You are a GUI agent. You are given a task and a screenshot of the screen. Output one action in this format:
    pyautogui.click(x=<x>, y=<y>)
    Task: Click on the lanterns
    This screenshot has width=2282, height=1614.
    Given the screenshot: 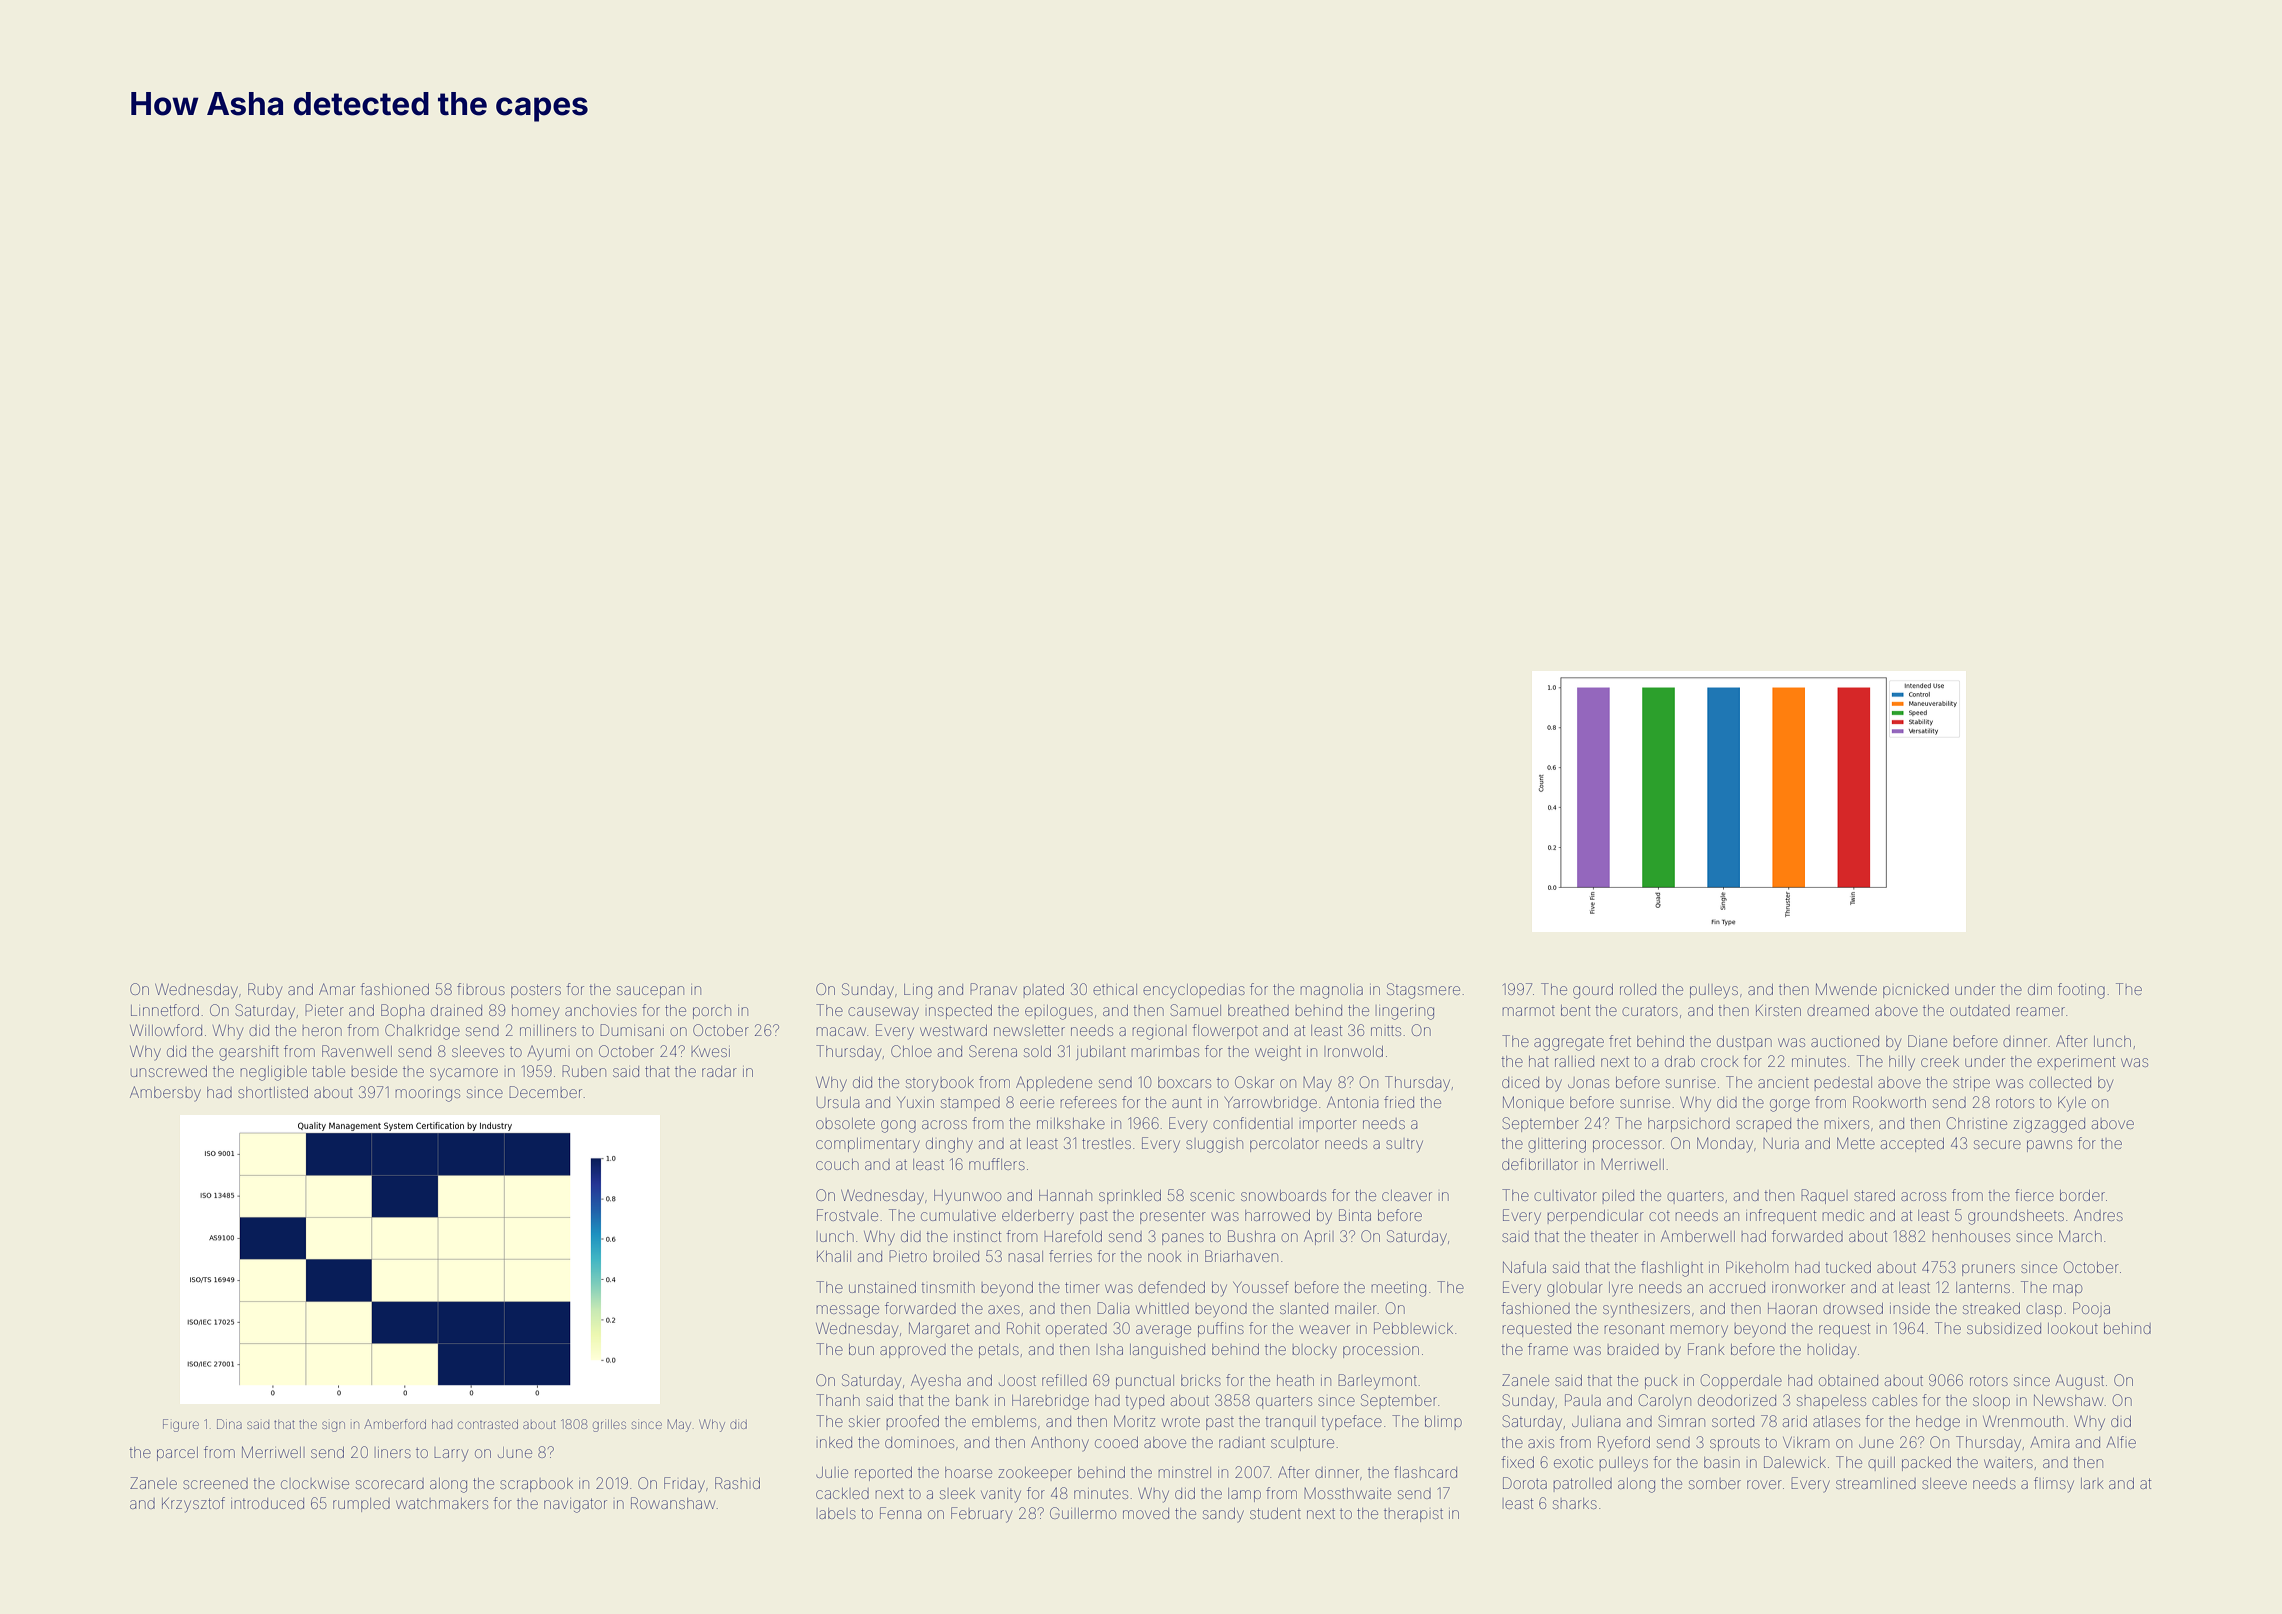 What is the action you would take?
    pyautogui.click(x=1983, y=1287)
